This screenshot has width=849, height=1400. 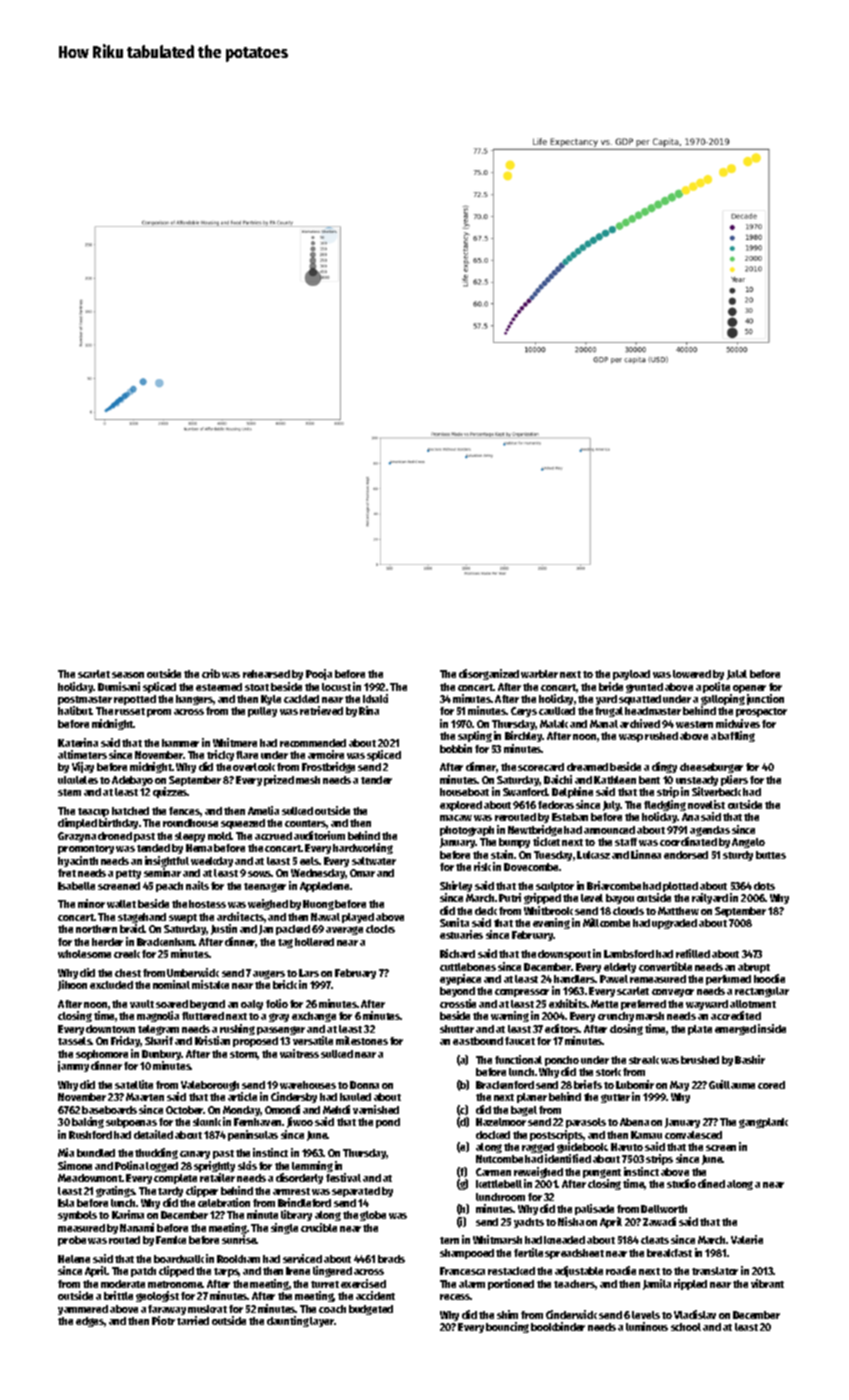 I want to click on studio, so click(x=681, y=1183).
